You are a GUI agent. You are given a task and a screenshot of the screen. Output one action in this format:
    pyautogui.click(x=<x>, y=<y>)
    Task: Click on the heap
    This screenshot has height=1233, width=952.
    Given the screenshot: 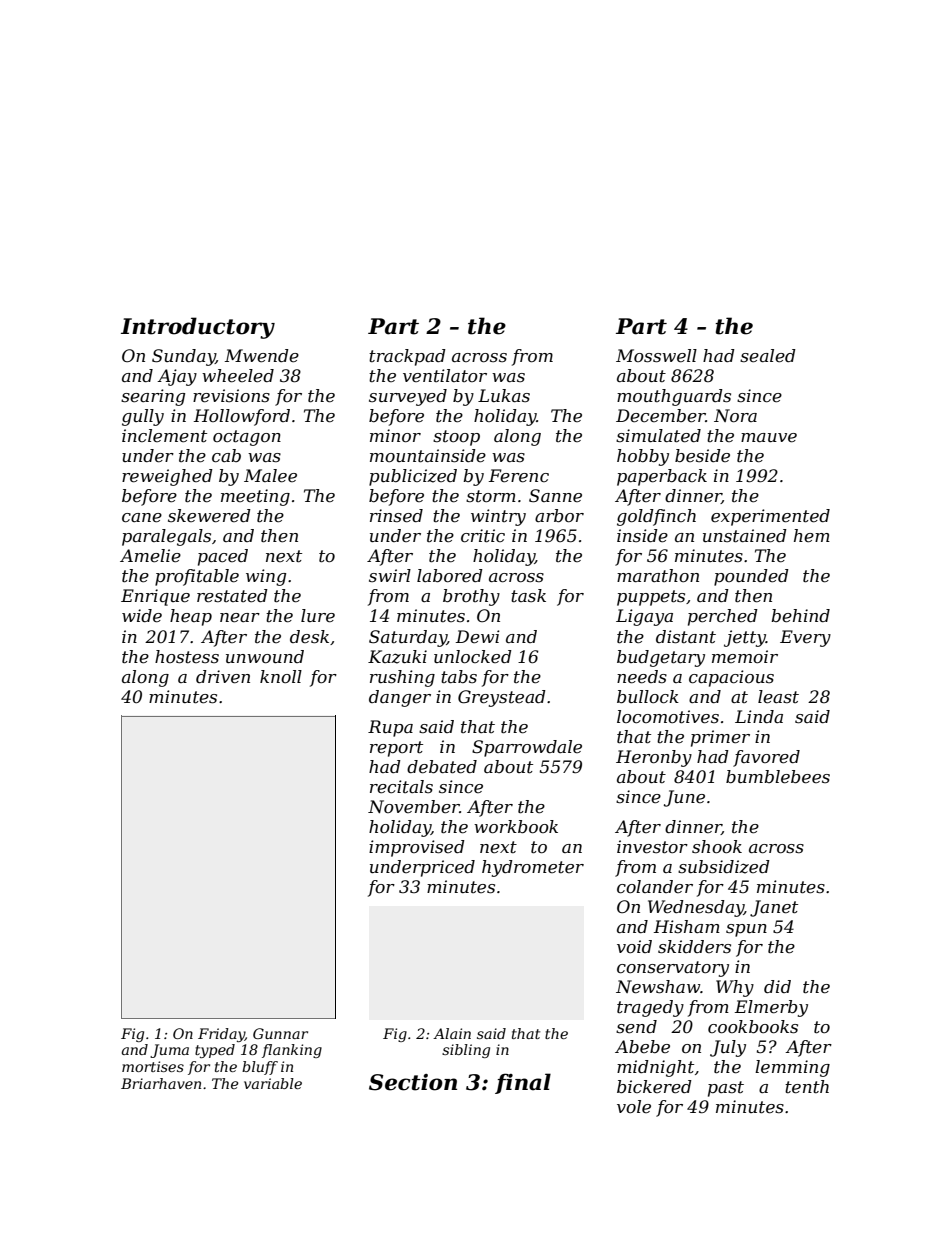 What is the action you would take?
    pyautogui.click(x=191, y=617)
